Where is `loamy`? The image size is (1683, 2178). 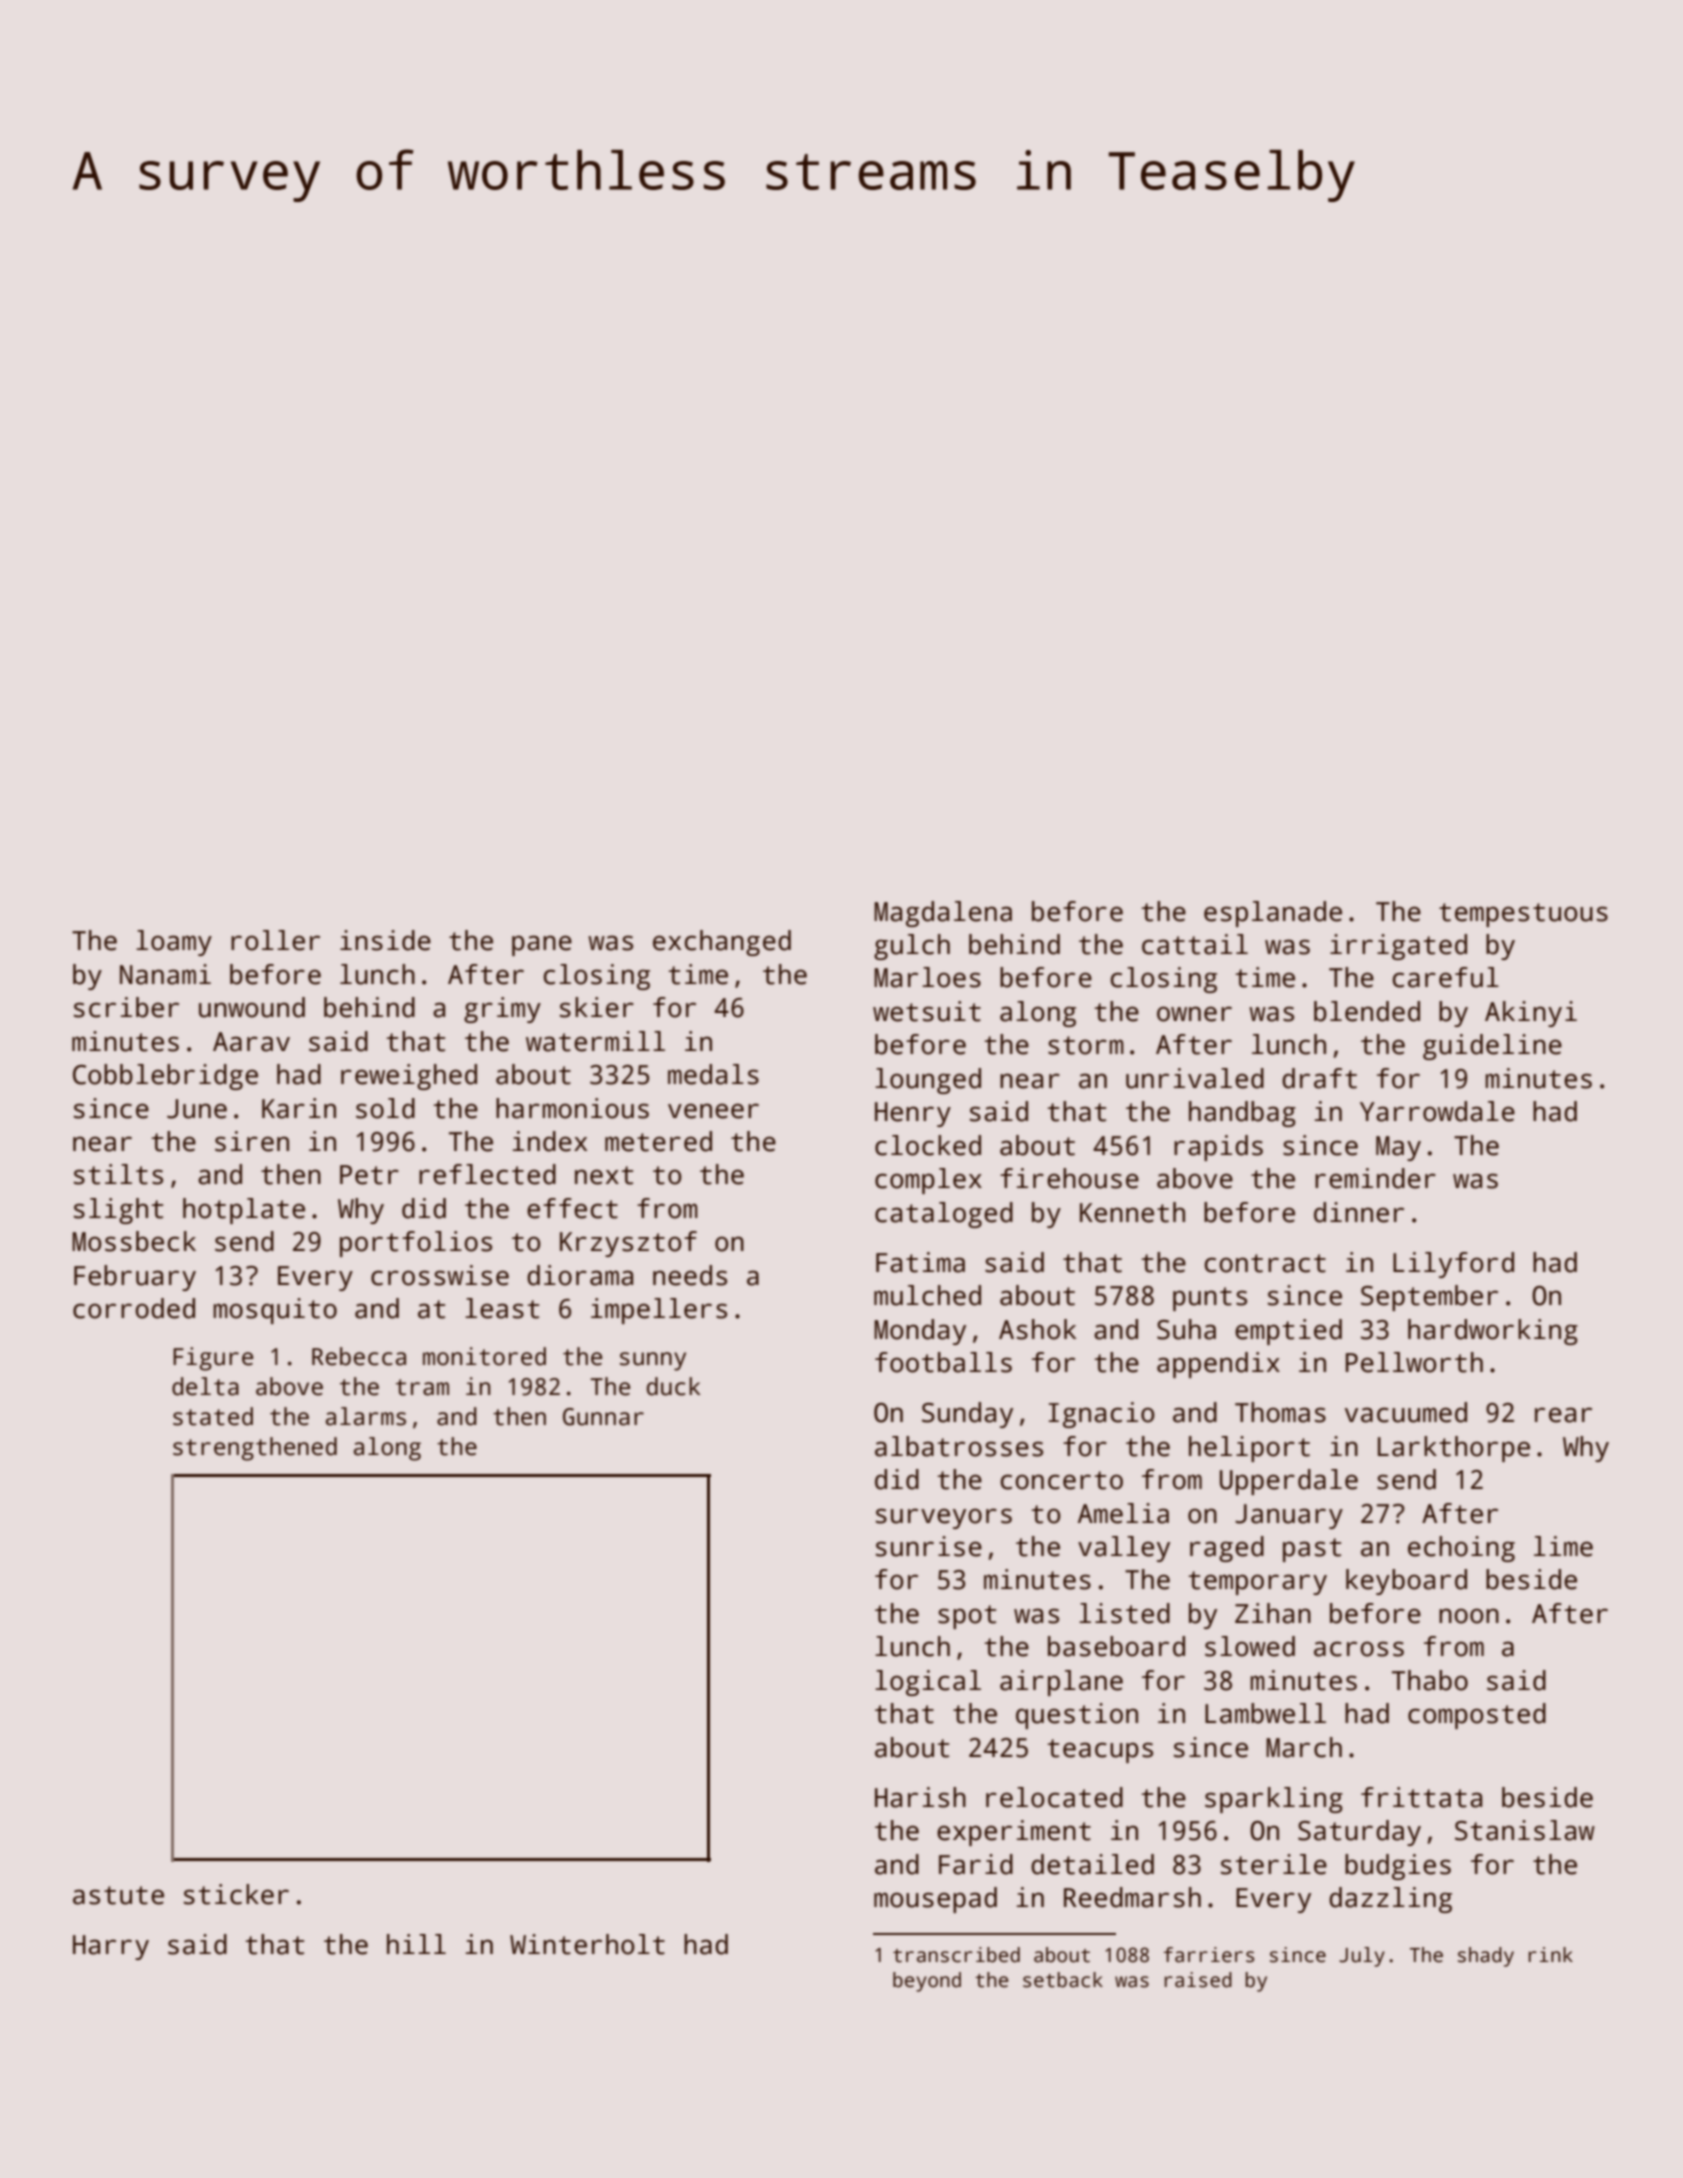
loamy is located at coordinates (174, 943).
